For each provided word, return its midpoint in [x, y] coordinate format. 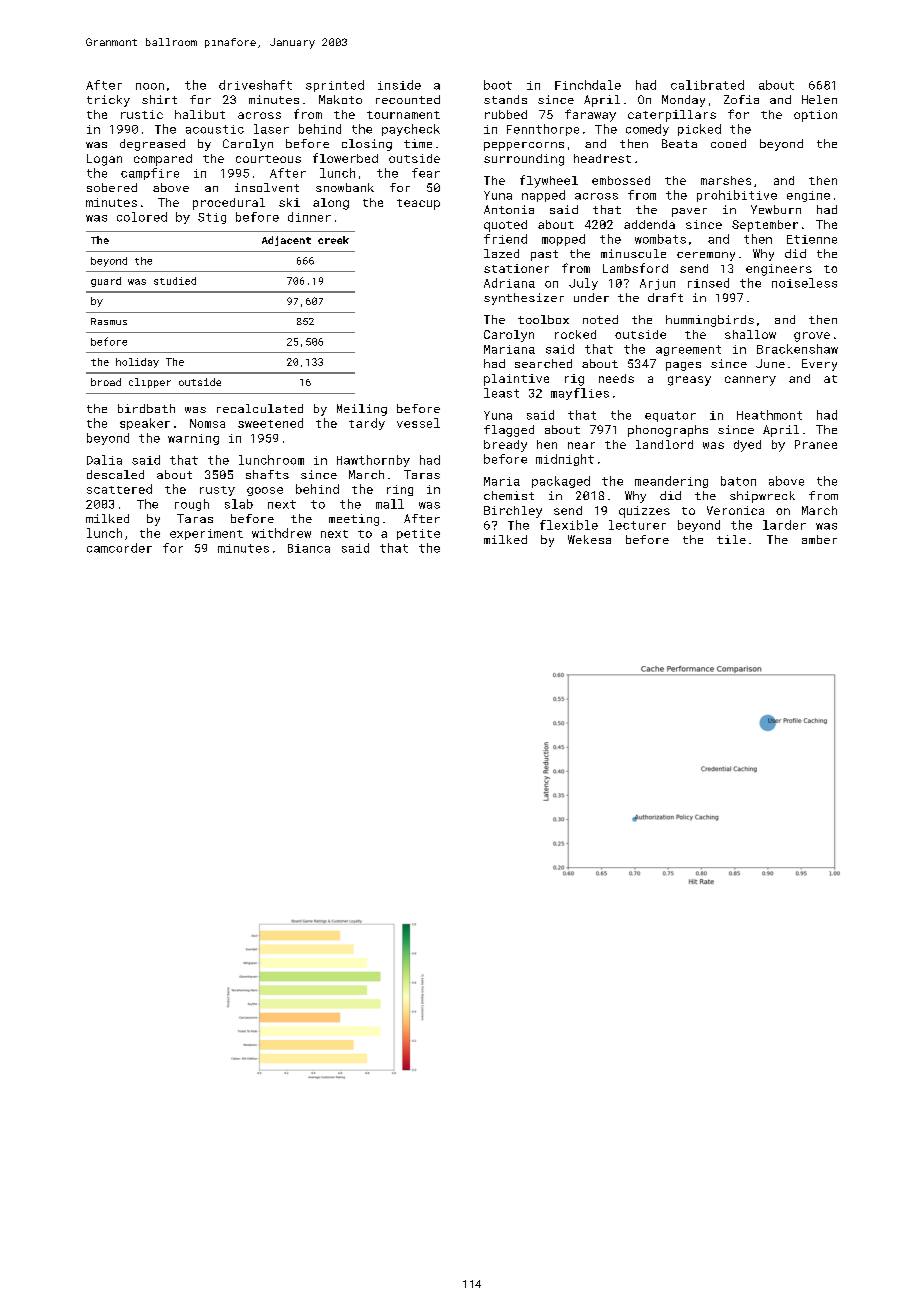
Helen [819, 99]
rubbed [506, 114]
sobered [112, 187]
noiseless [804, 283]
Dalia [104, 460]
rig [574, 380]
